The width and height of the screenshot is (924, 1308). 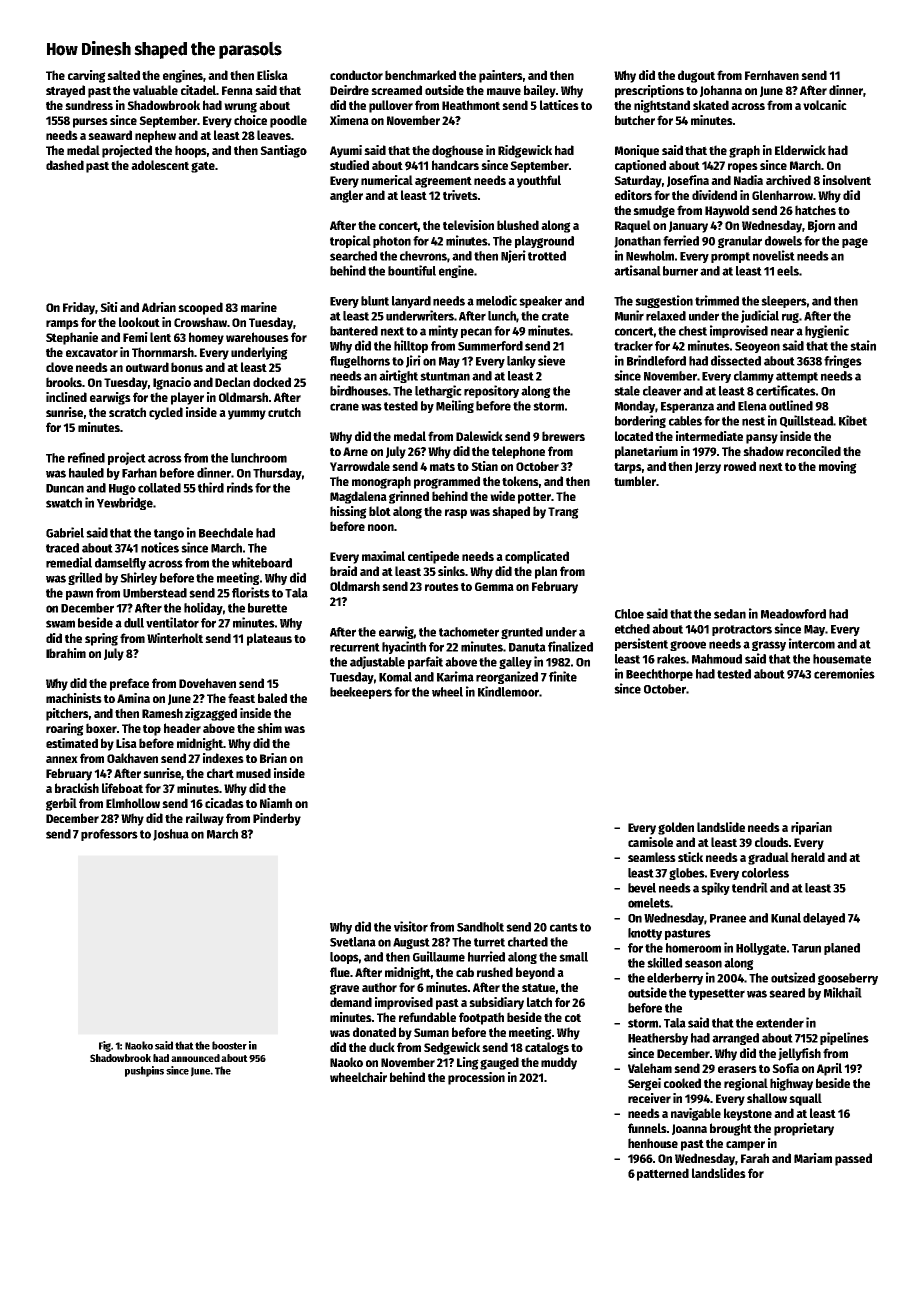 What do you see at coordinates (853, 1159) in the screenshot?
I see `passed` at bounding box center [853, 1159].
